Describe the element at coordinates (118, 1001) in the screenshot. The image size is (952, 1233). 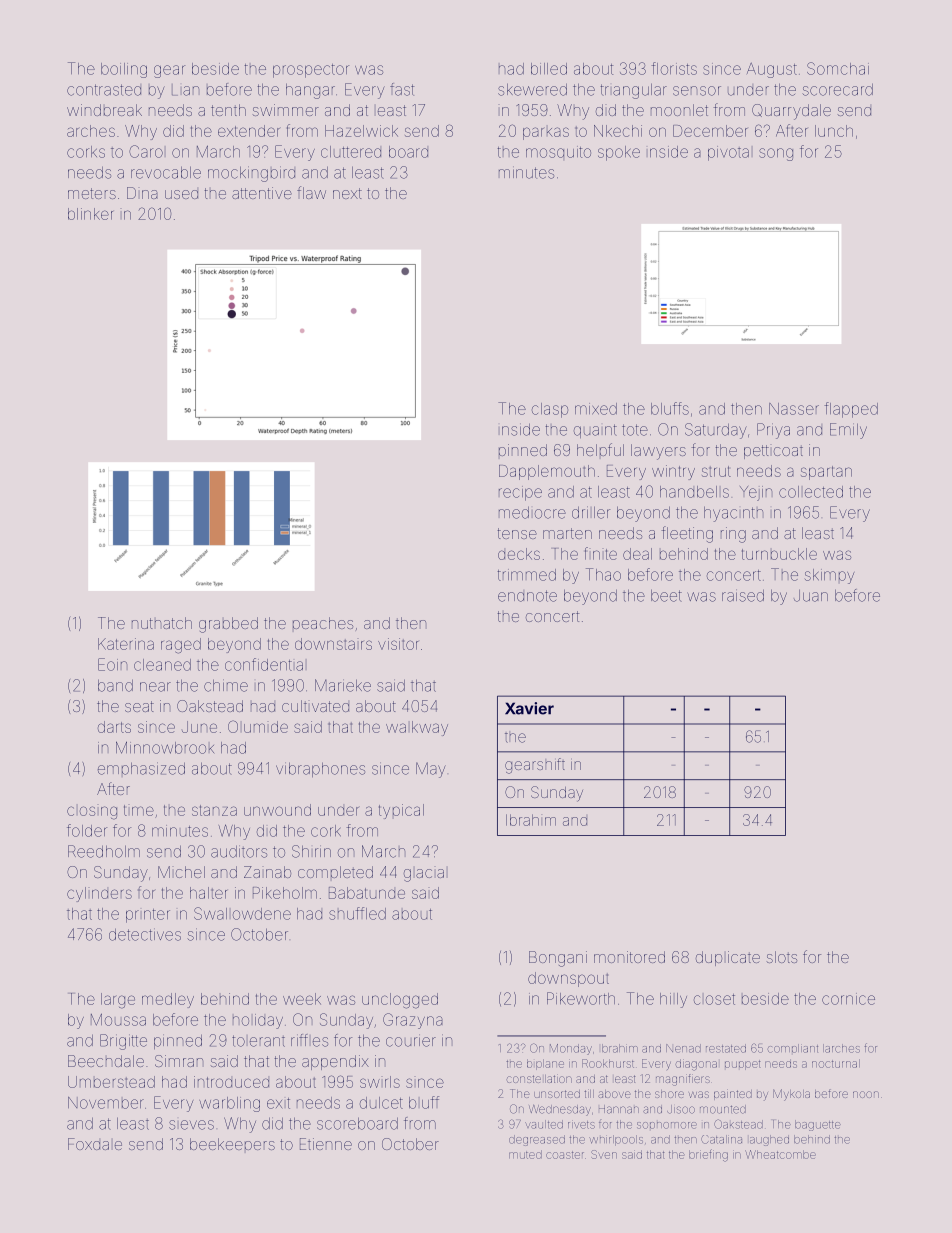
I see `large` at that location.
